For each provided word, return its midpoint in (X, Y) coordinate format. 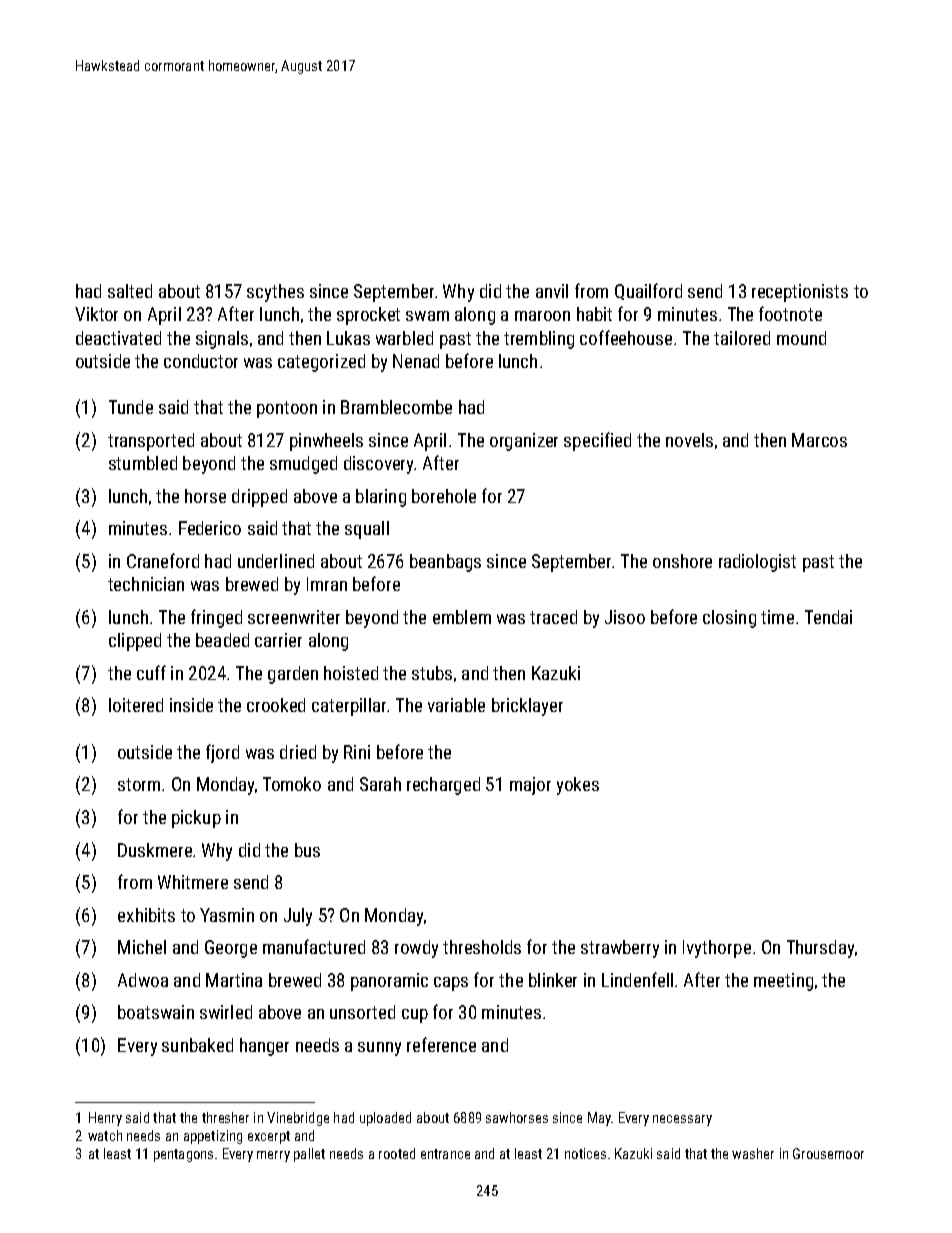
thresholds (482, 947)
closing (729, 619)
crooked (276, 705)
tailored (742, 338)
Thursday (820, 949)
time (777, 617)
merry (273, 1156)
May (599, 1119)
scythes (275, 293)
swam (427, 316)
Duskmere (155, 850)
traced (553, 617)
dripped (259, 498)
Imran (327, 584)
